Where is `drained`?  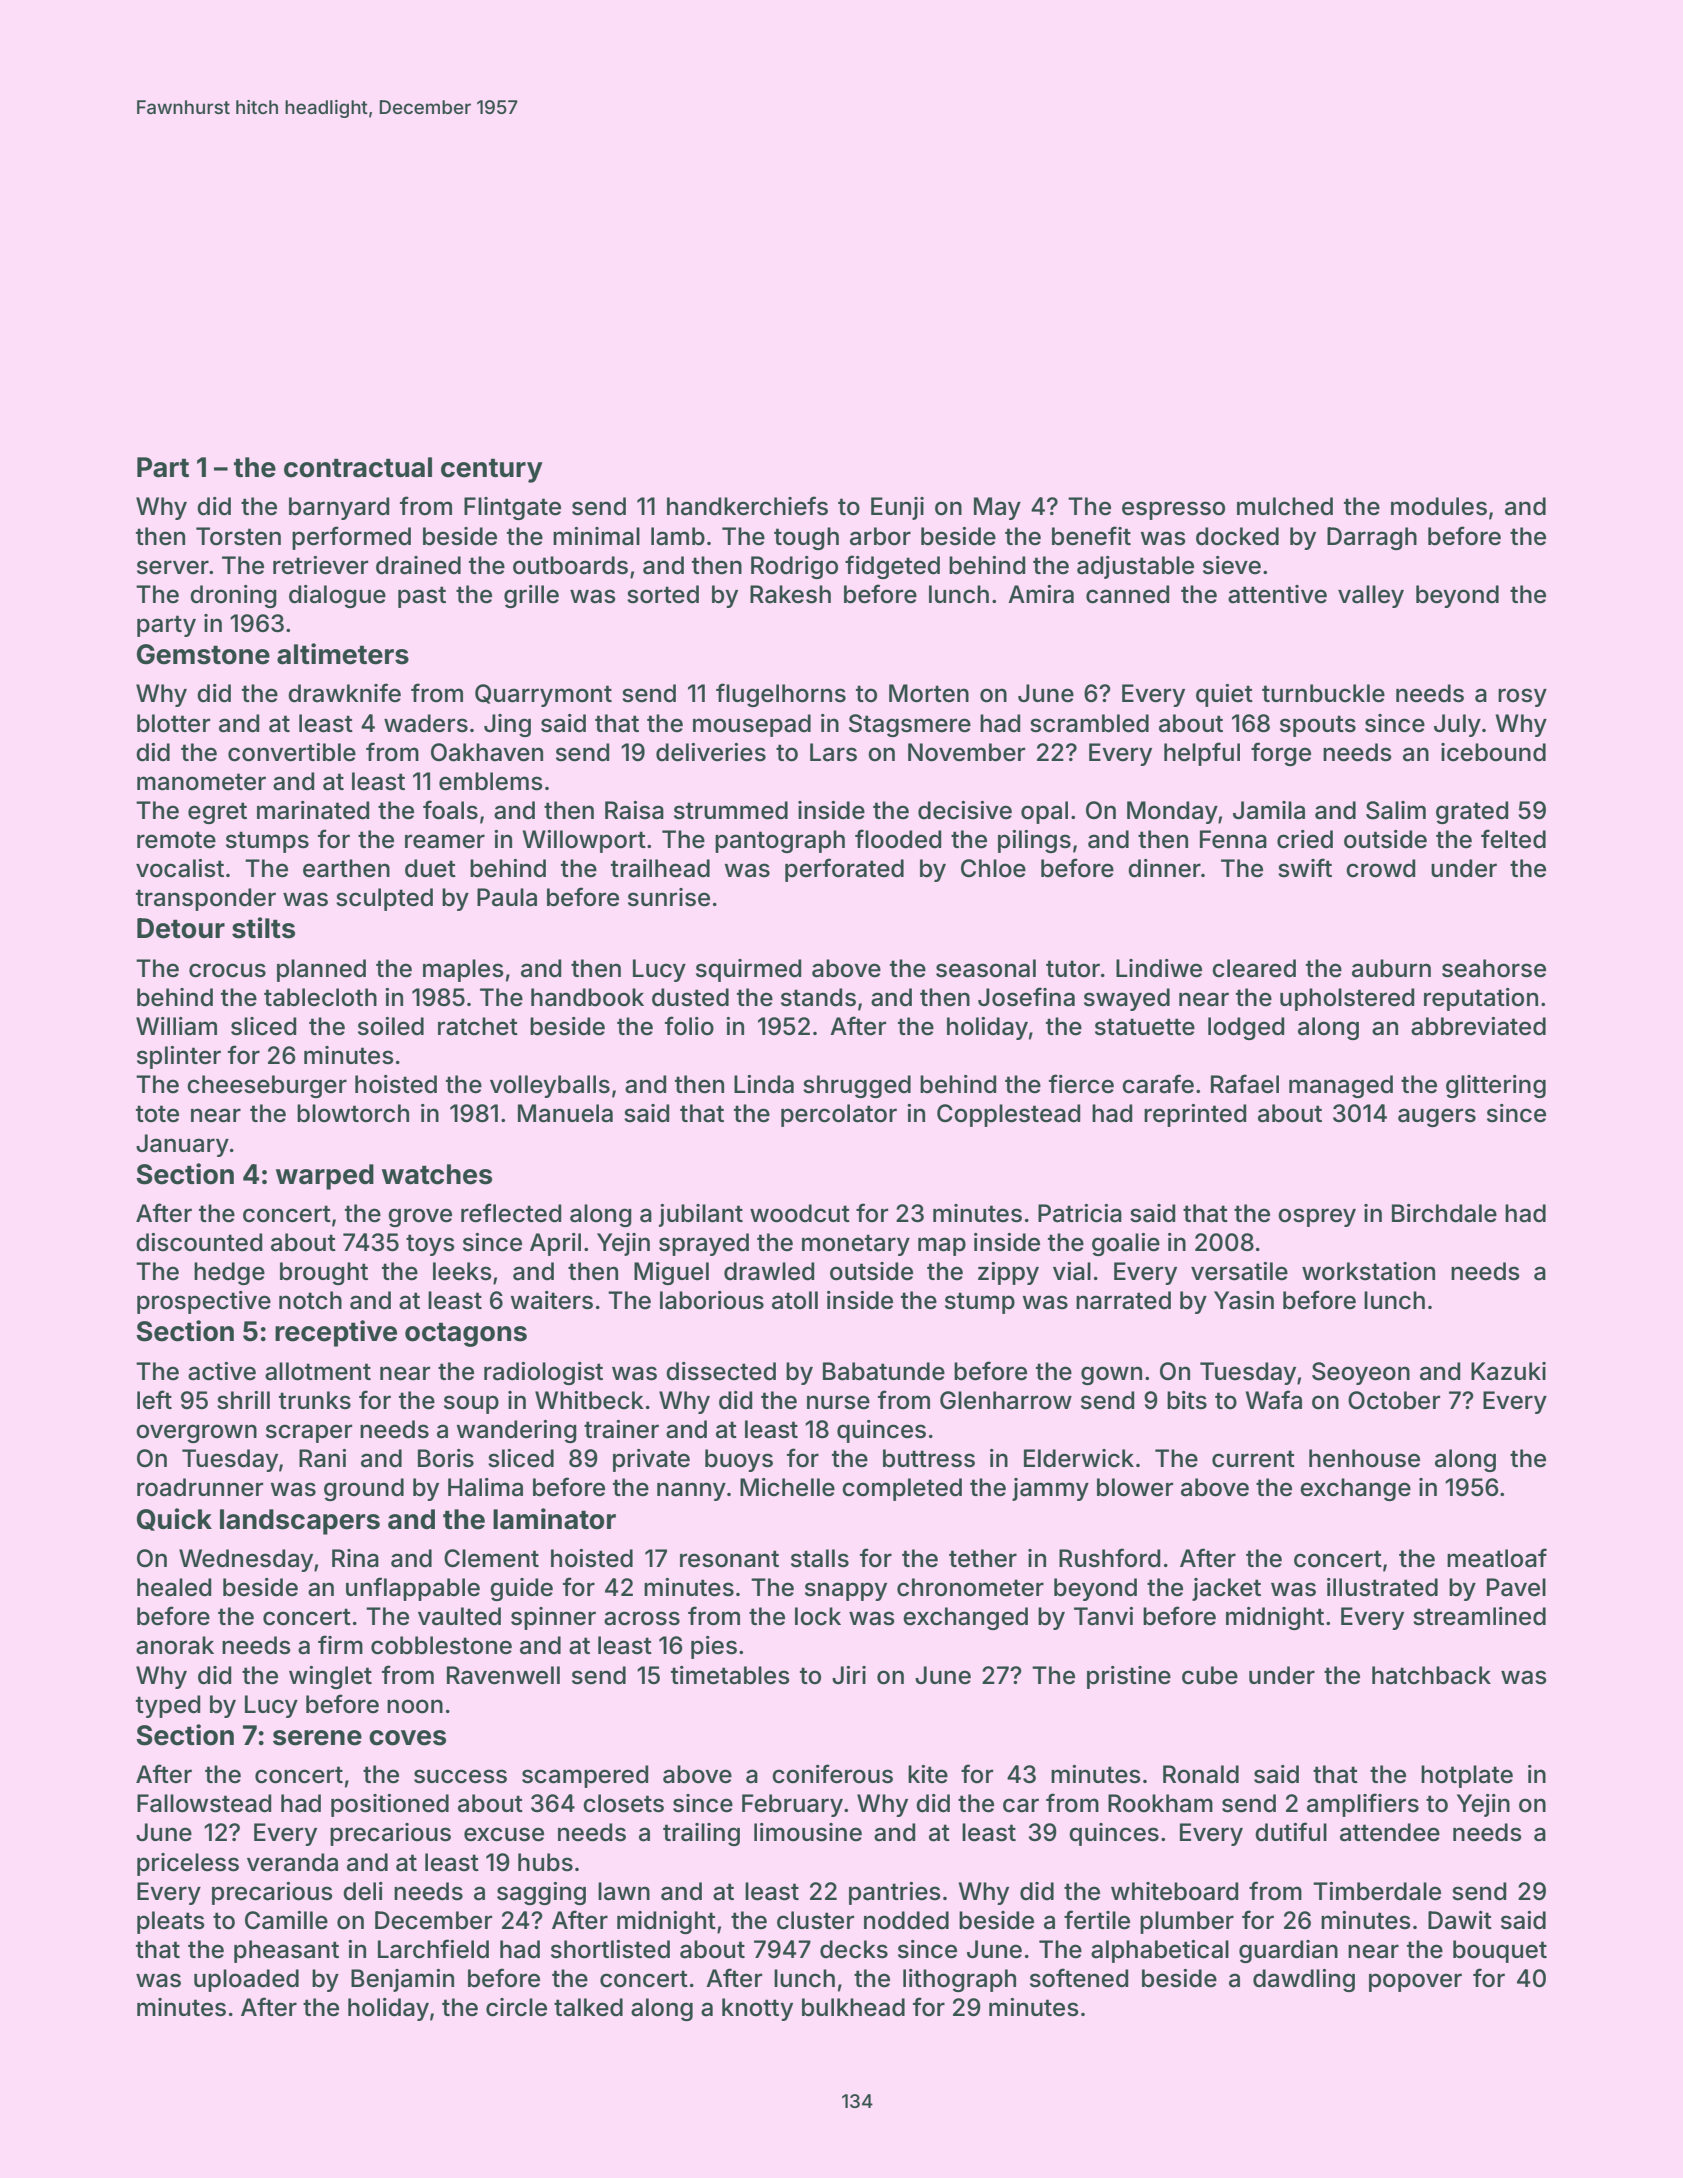
drained is located at coordinates (418, 565).
